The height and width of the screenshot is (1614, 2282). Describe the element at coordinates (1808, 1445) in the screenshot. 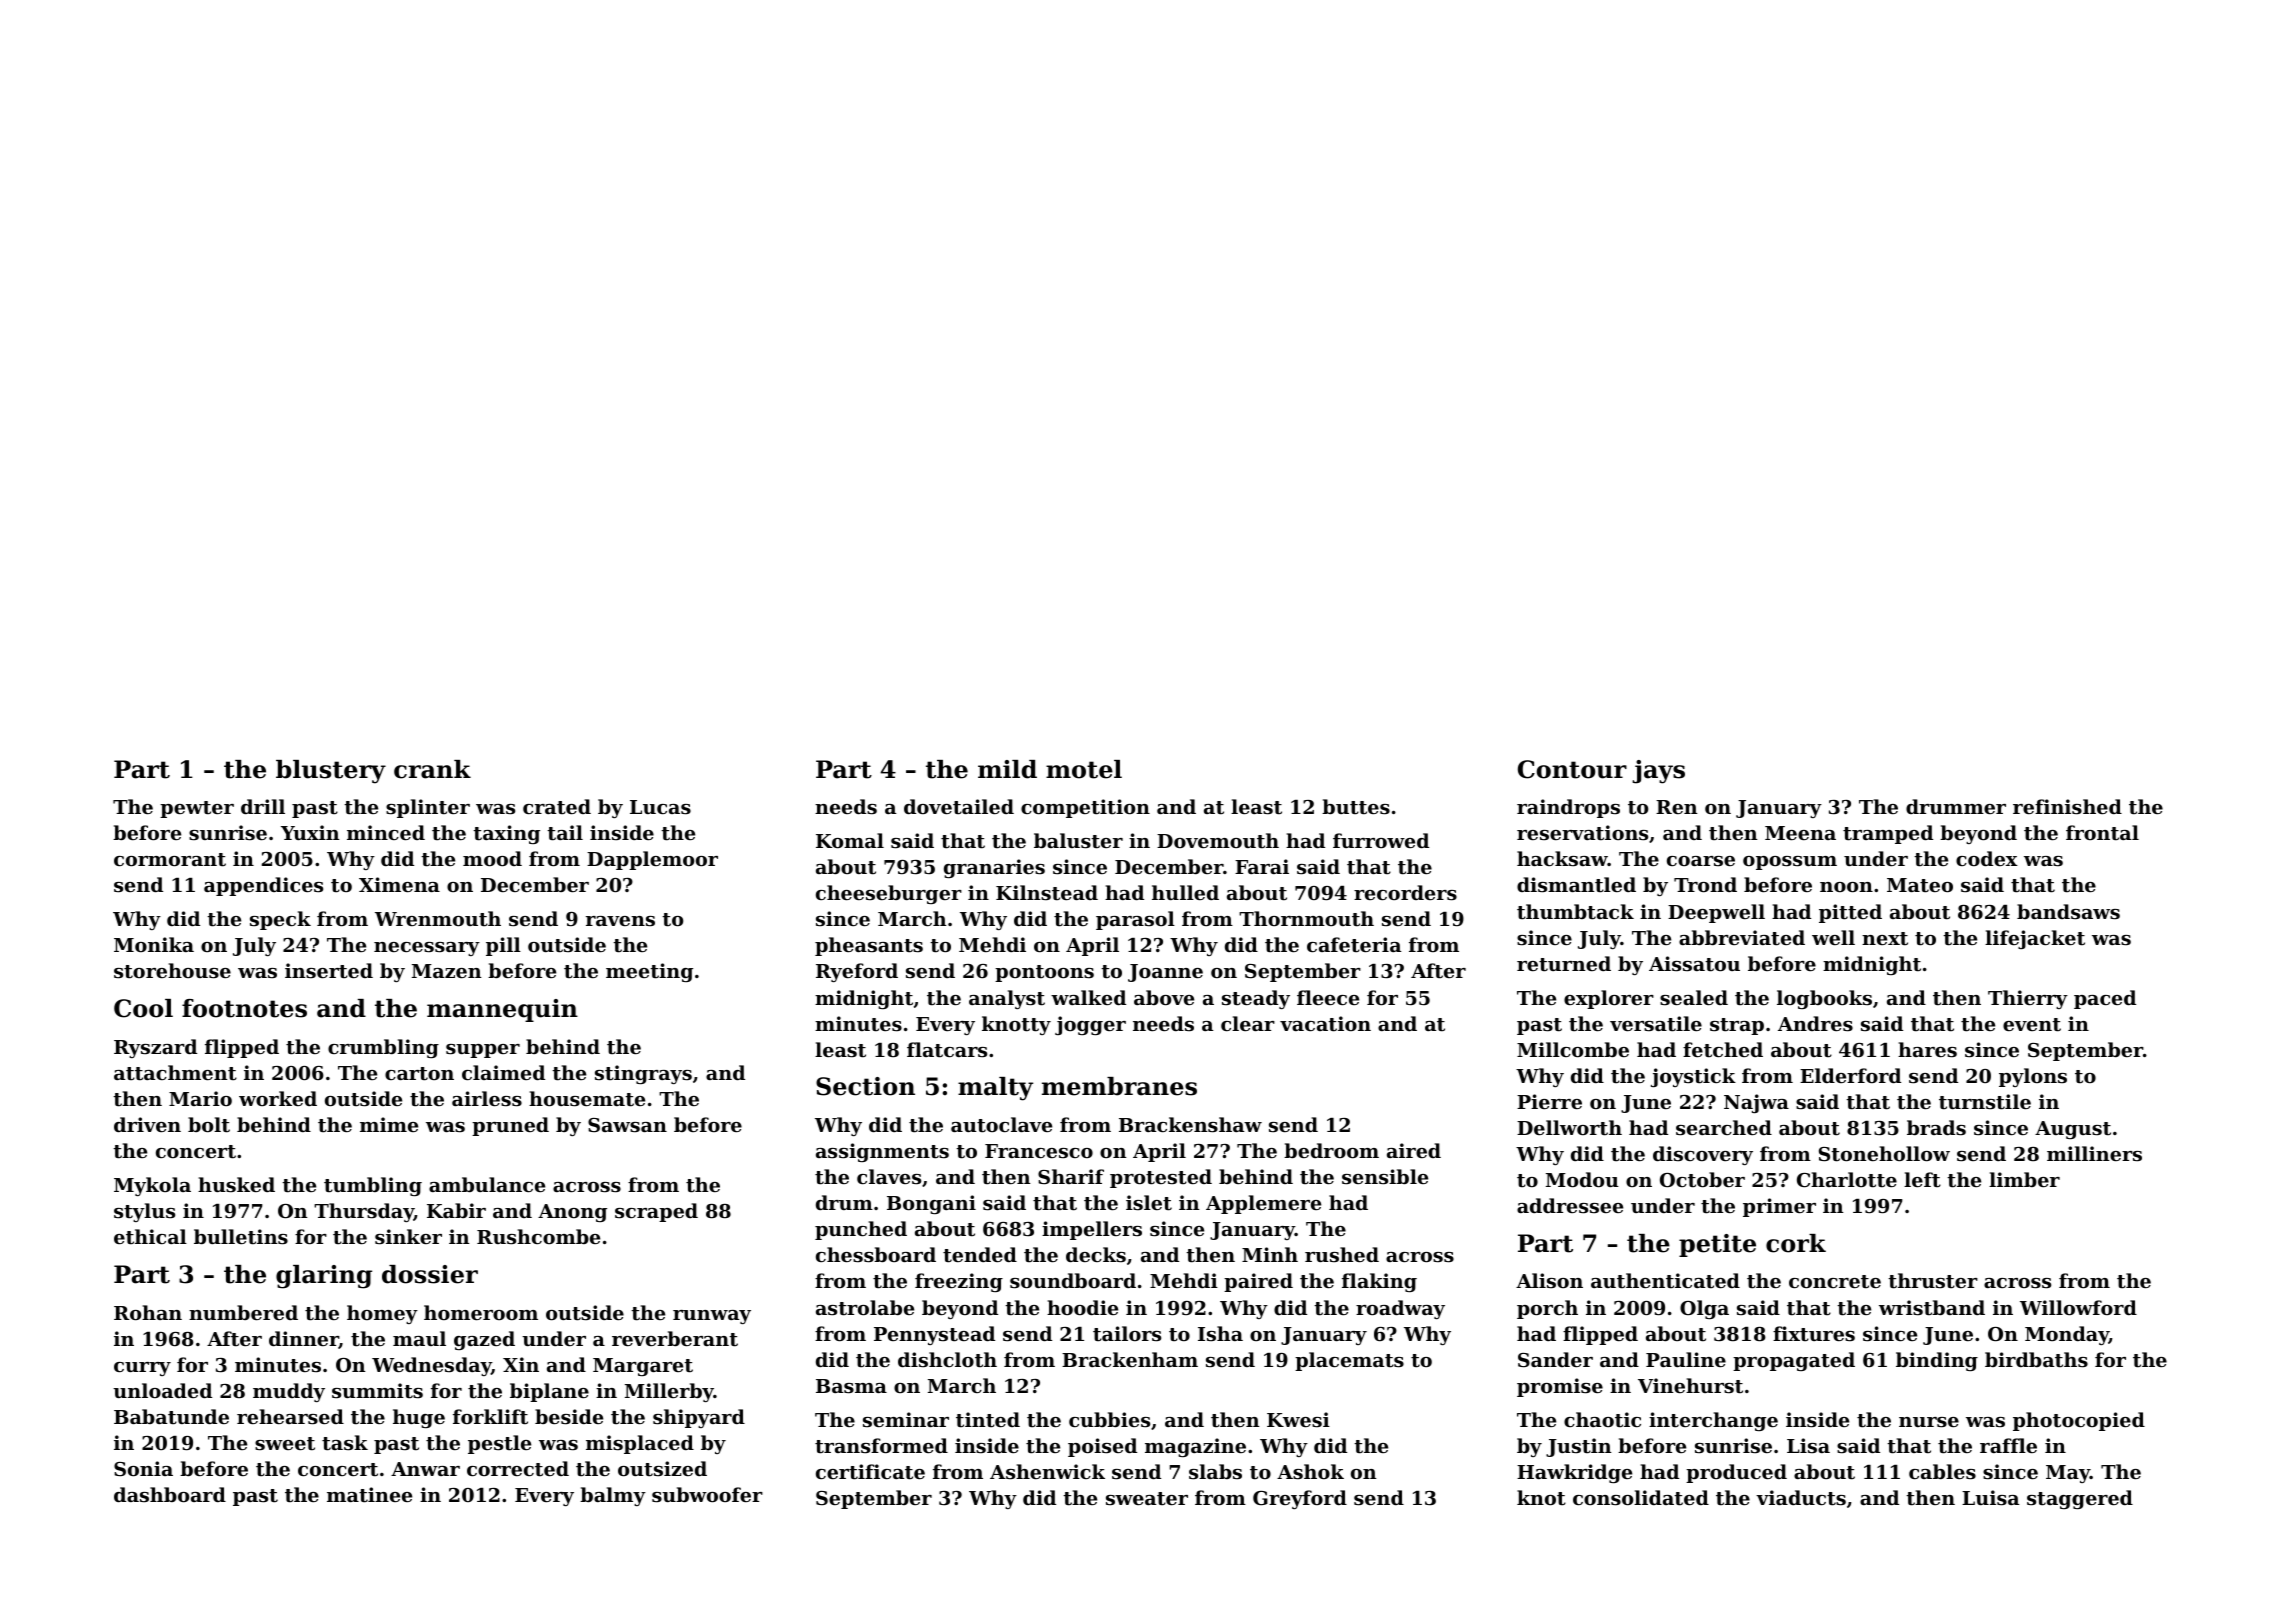

I see `Lisa` at that location.
